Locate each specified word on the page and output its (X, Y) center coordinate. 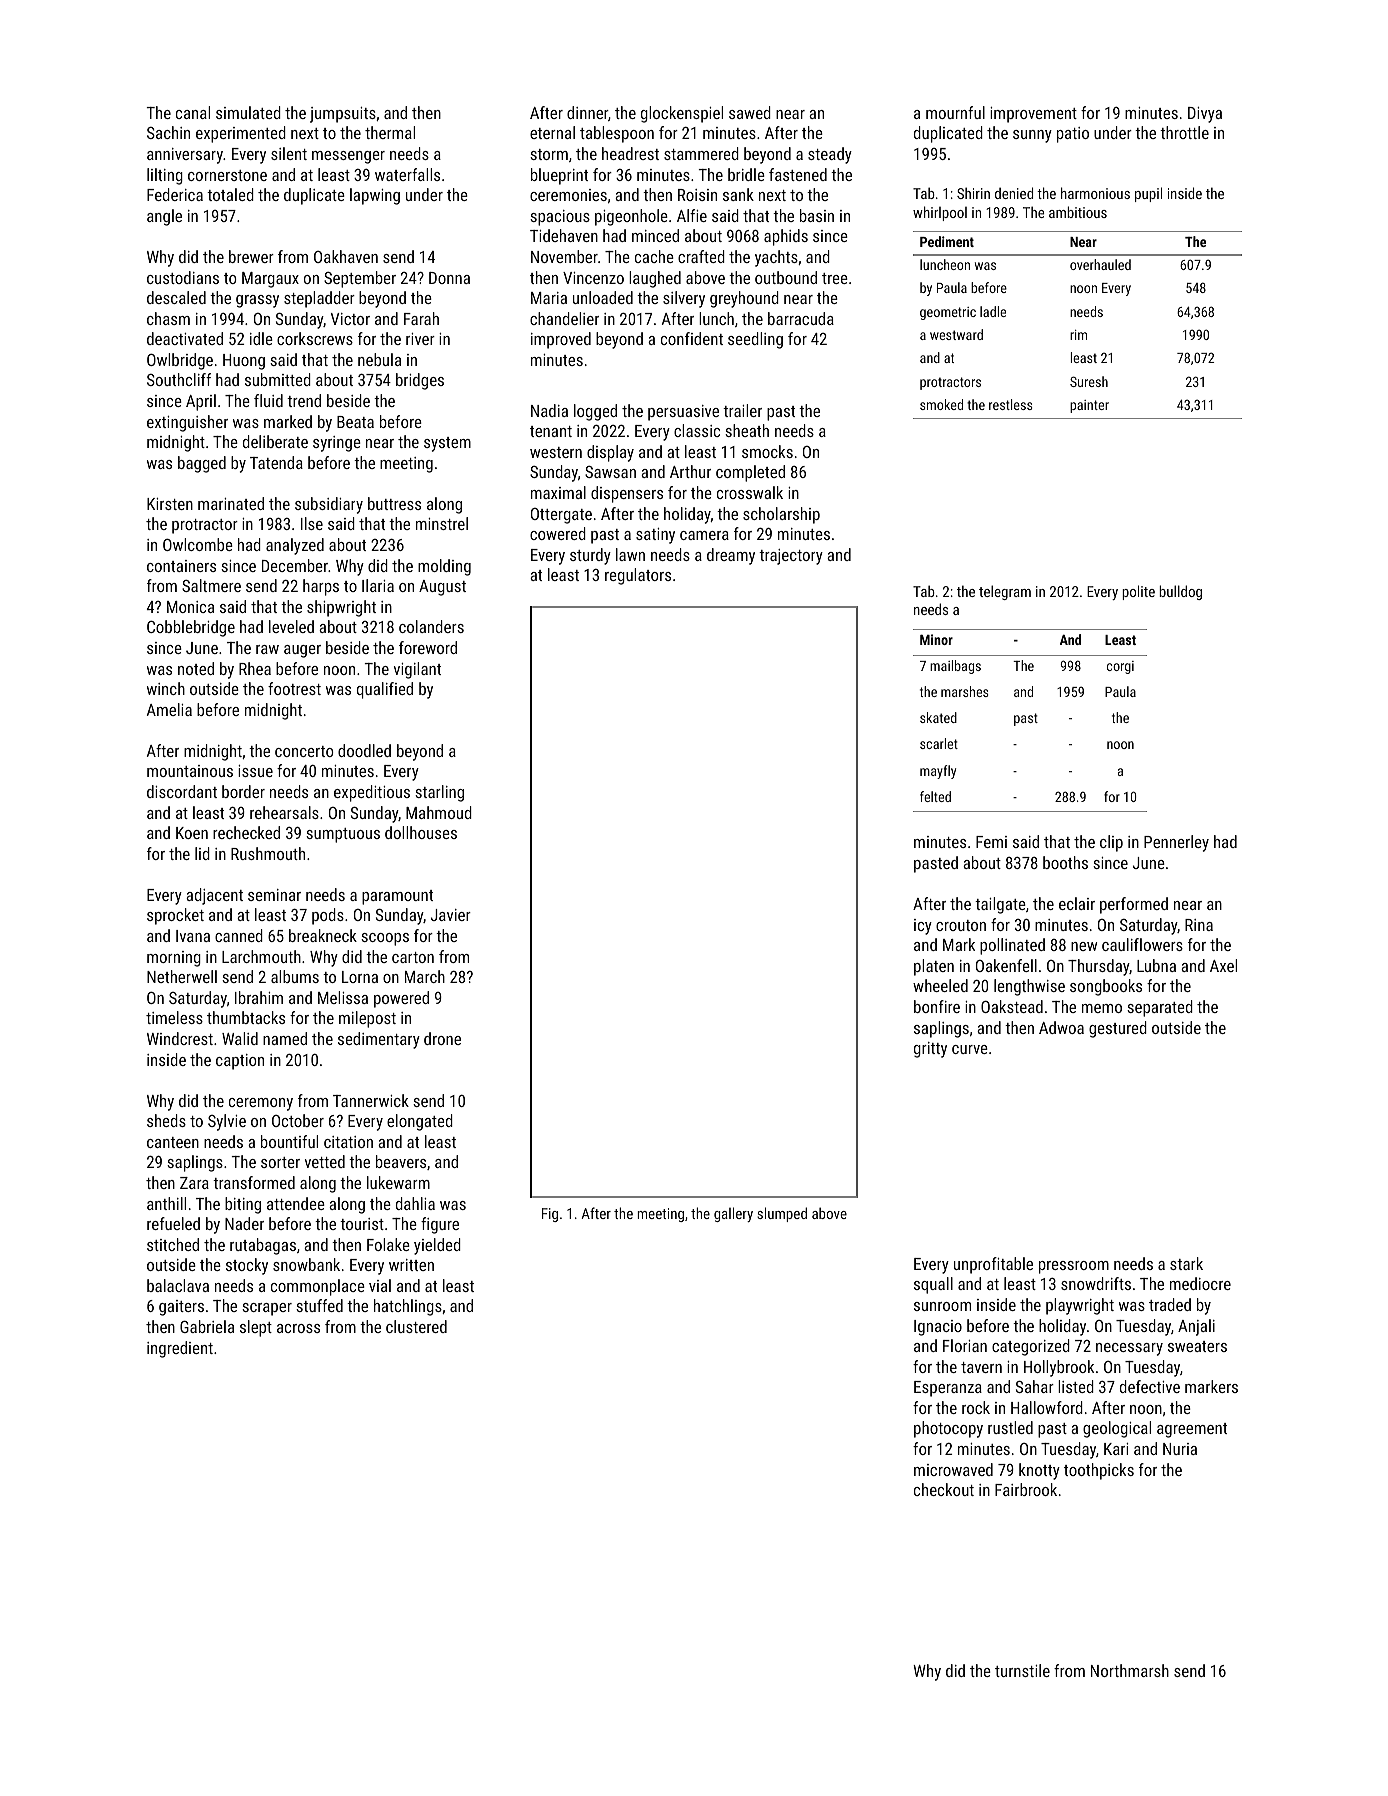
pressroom (1074, 1267)
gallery (733, 1214)
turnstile (1022, 1670)
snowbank (306, 1264)
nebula (379, 359)
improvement (1033, 115)
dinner (587, 112)
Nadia (549, 410)
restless (1011, 404)
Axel (1223, 965)
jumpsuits (343, 115)
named (285, 1038)
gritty (930, 1050)
